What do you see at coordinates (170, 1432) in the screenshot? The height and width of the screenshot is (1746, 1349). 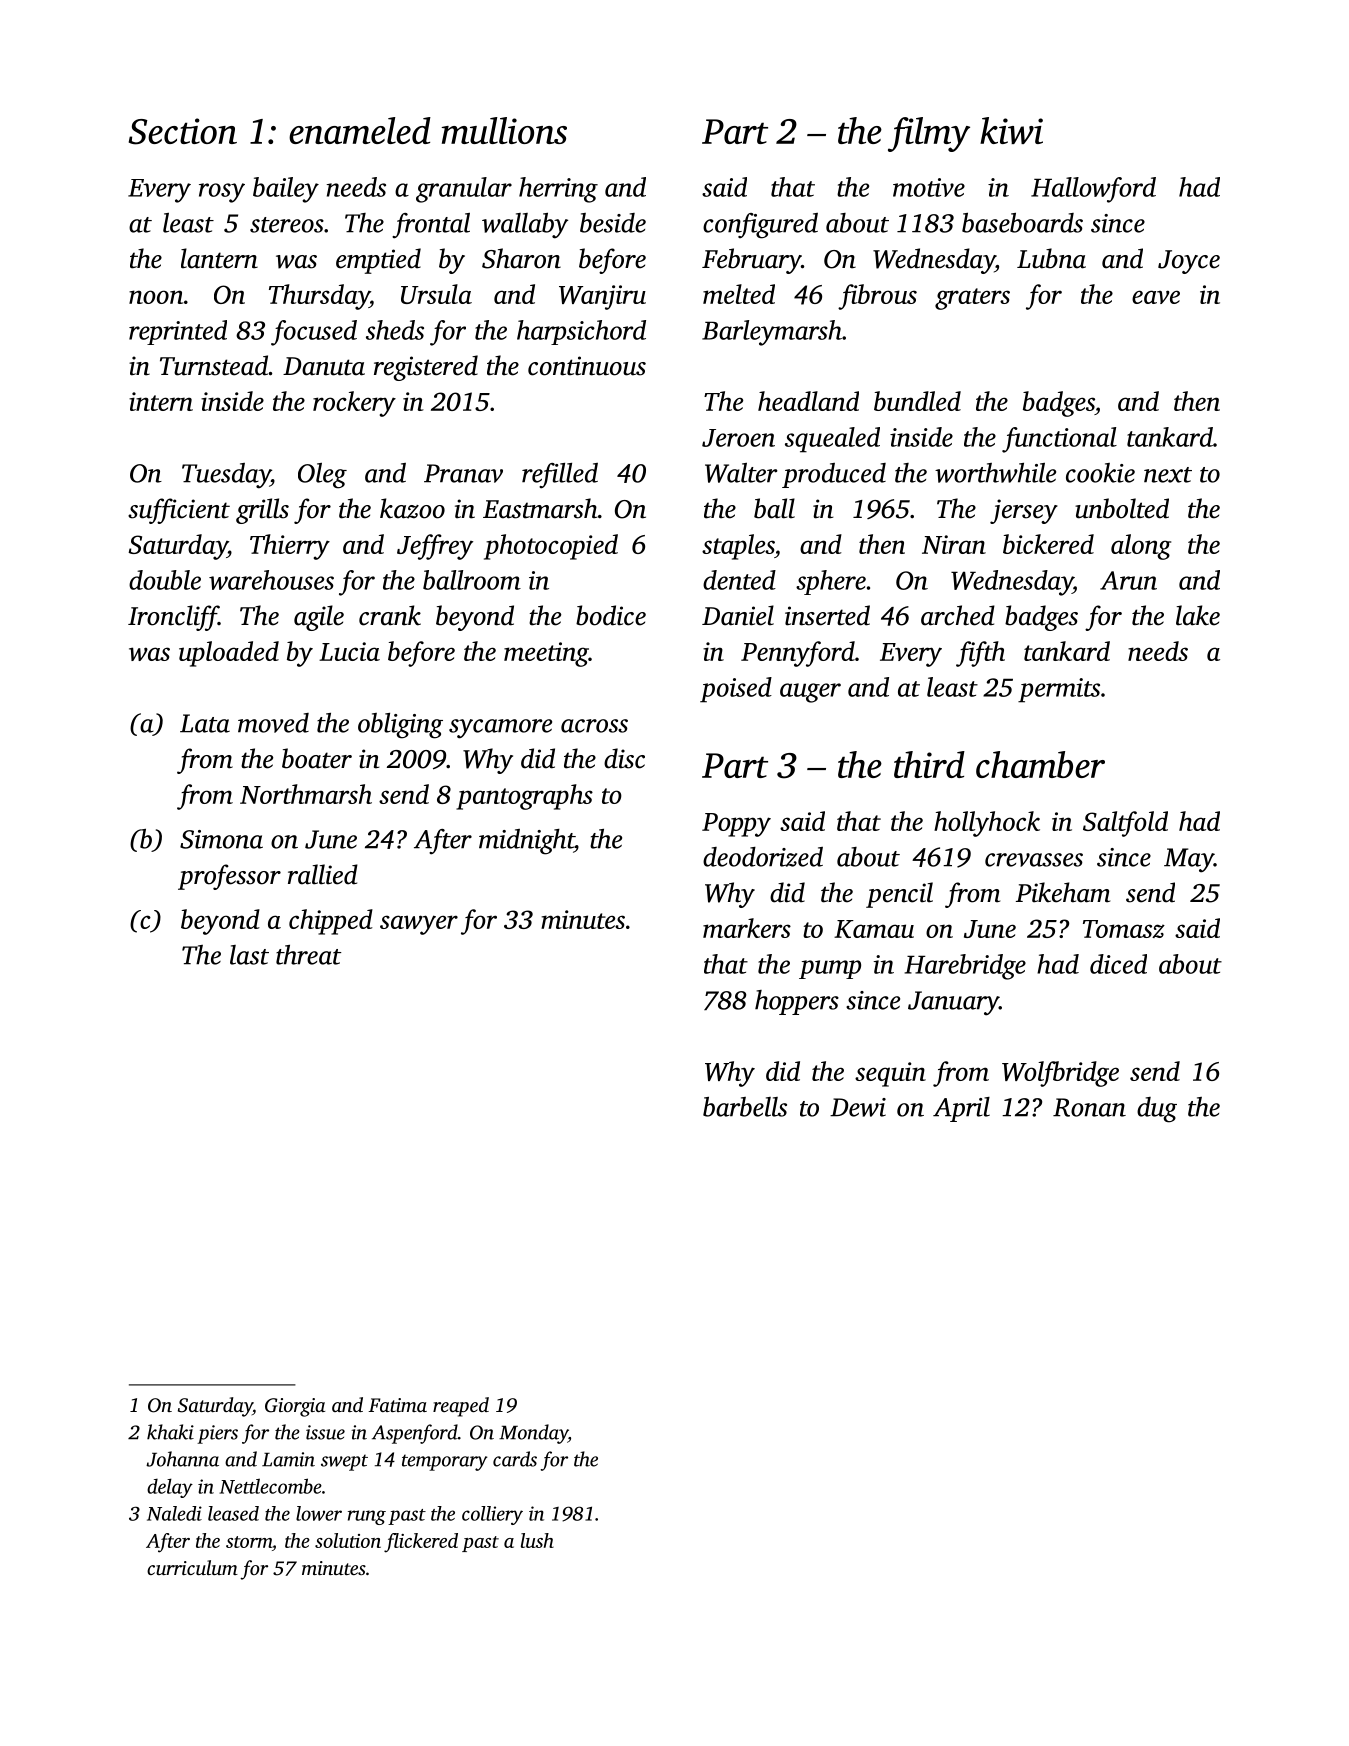 I see `khaki` at bounding box center [170, 1432].
